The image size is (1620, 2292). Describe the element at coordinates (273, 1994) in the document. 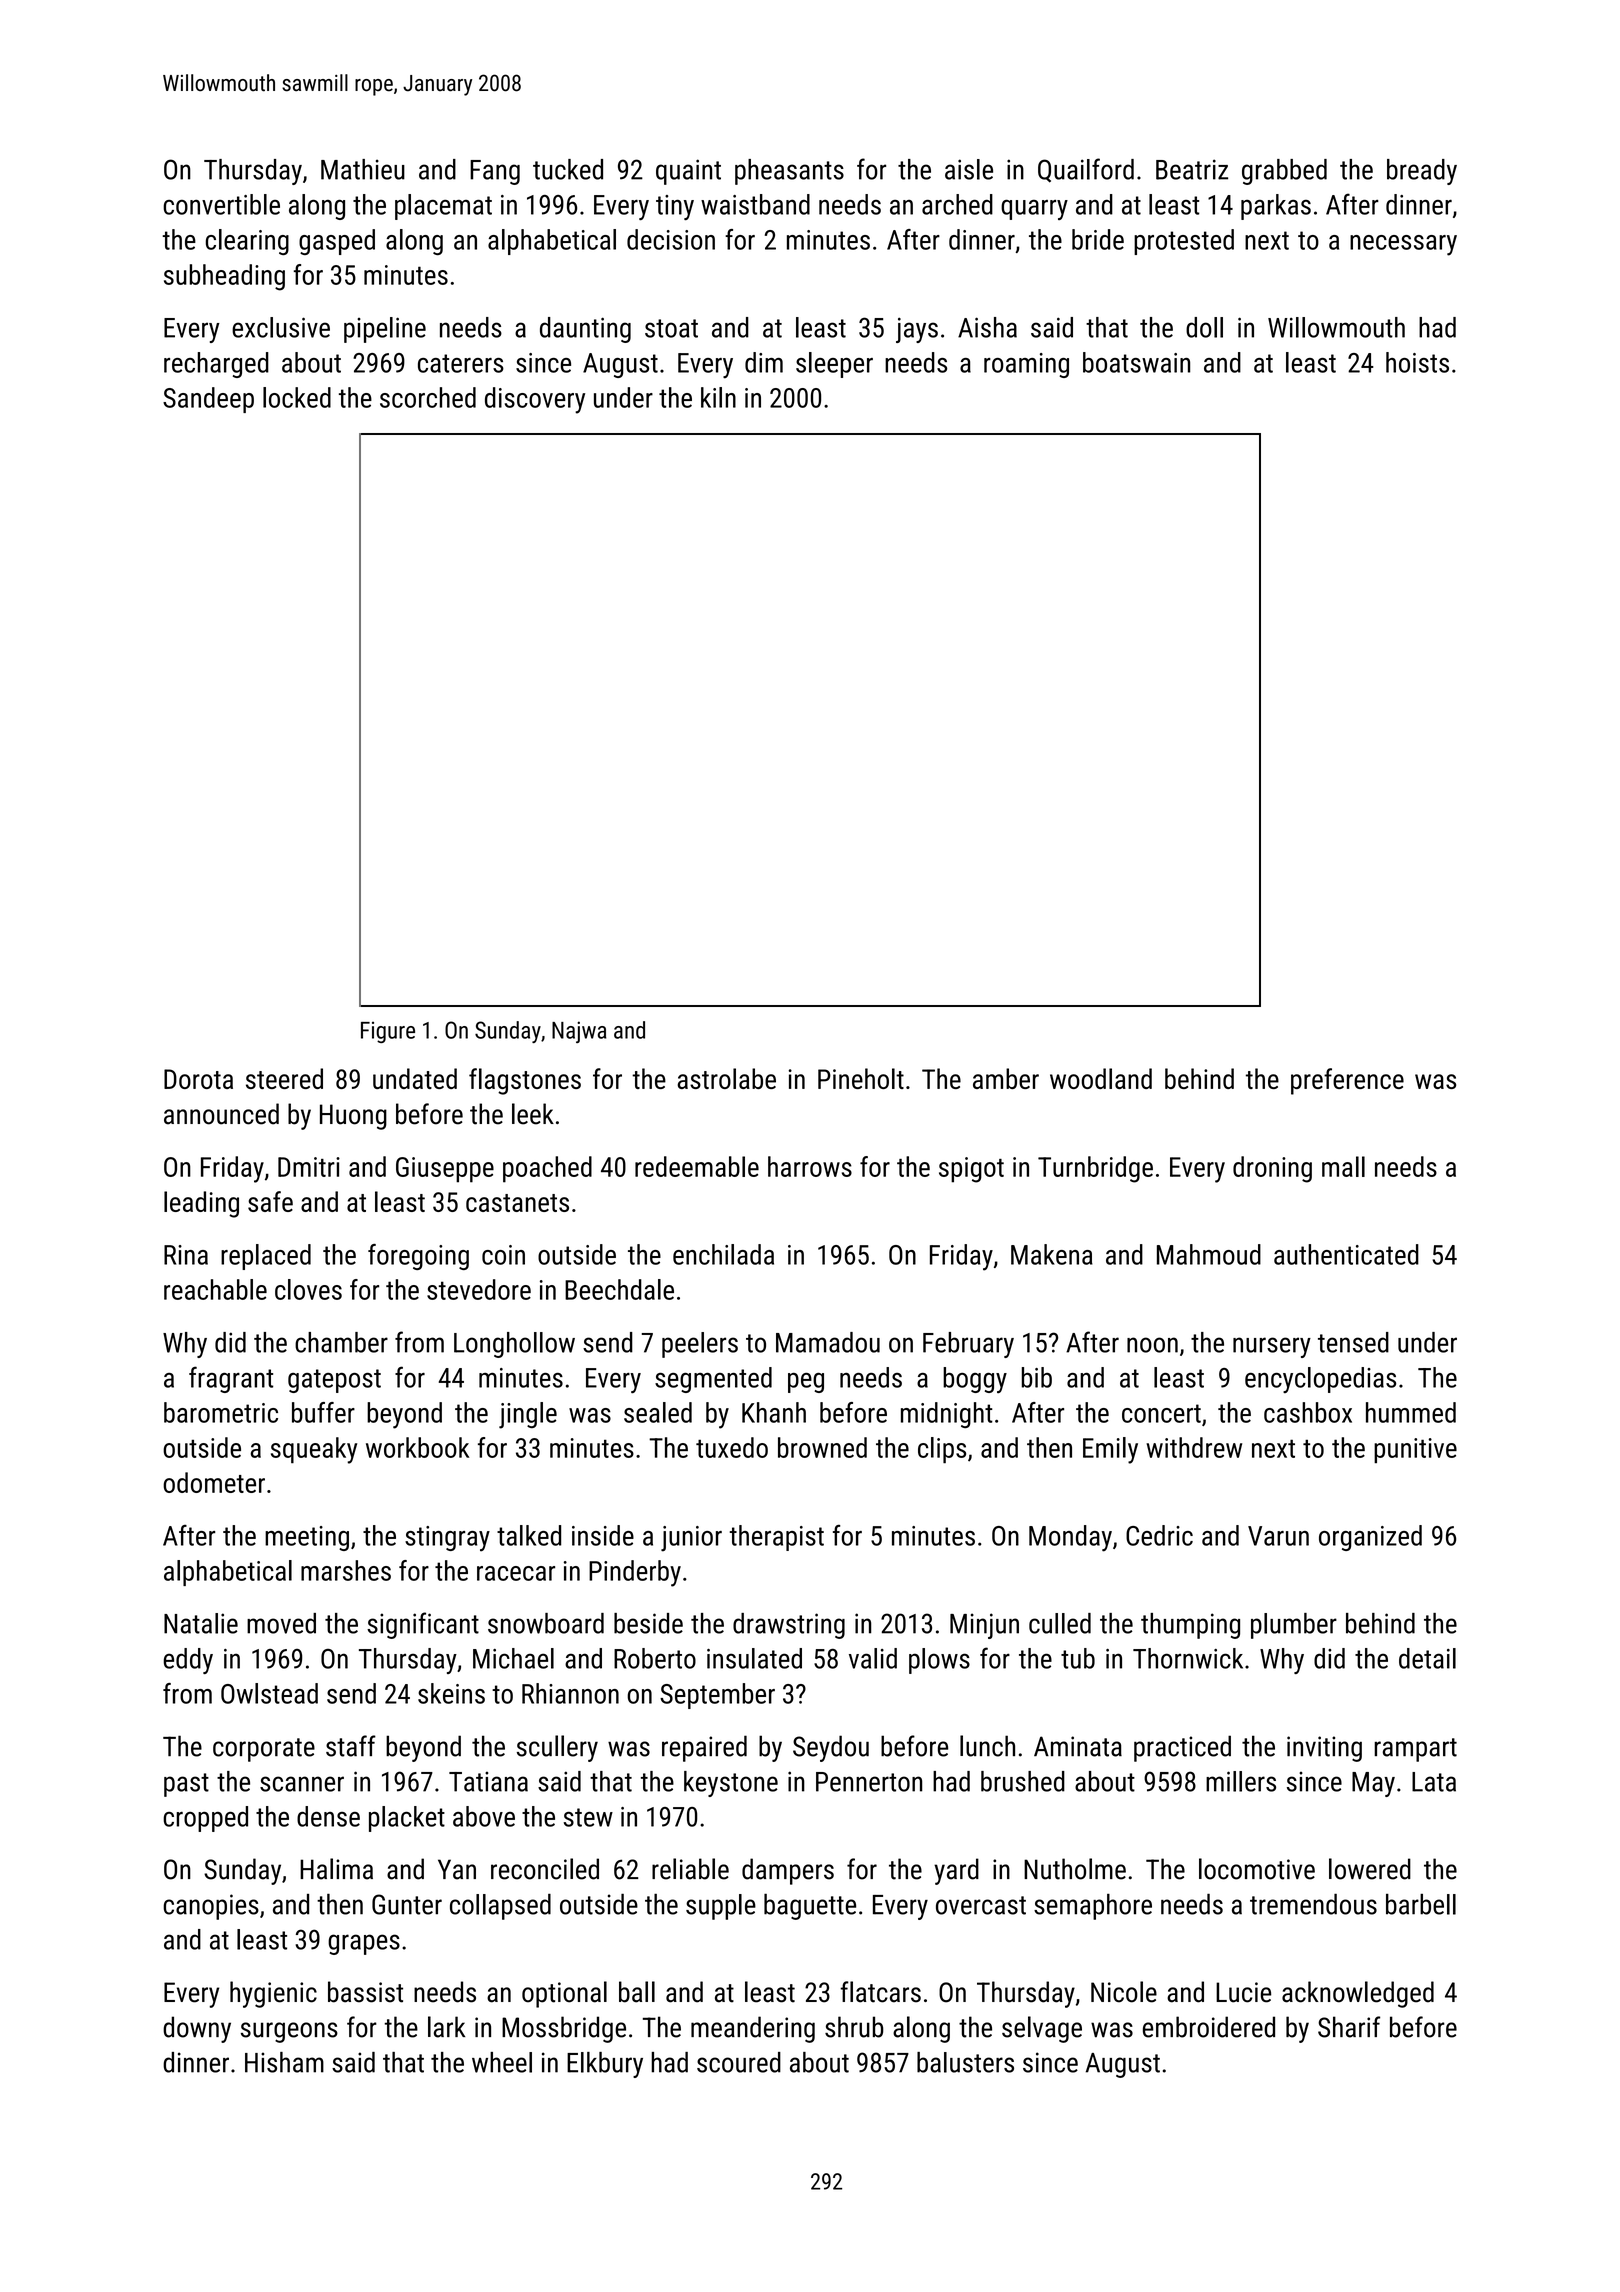

I see `hygienic` at that location.
